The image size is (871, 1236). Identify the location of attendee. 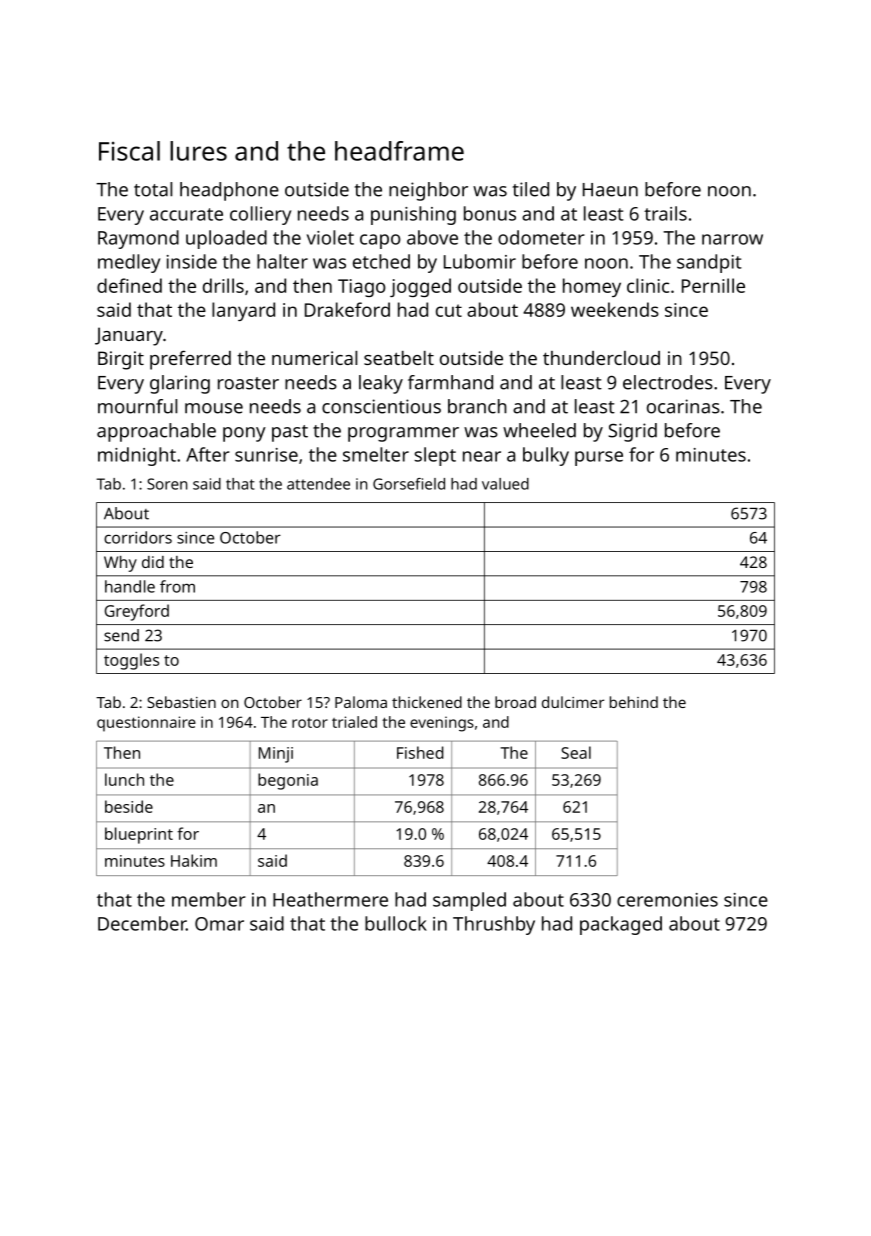
(318, 484).
